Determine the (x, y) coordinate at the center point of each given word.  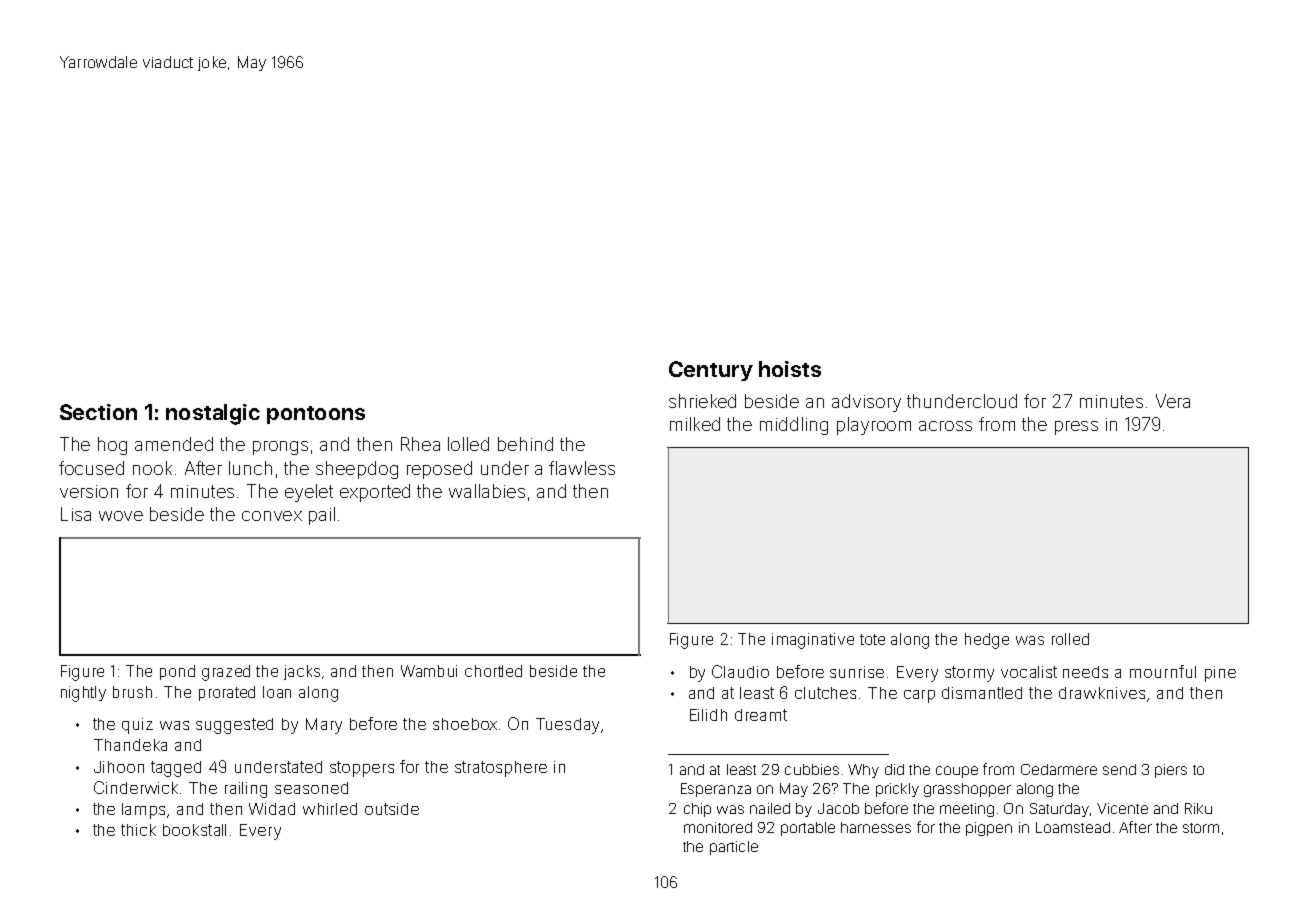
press (1076, 428)
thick (138, 830)
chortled (493, 671)
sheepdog (357, 470)
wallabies (487, 491)
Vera (1173, 401)
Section (98, 412)
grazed (226, 673)
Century (711, 371)
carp (919, 696)
